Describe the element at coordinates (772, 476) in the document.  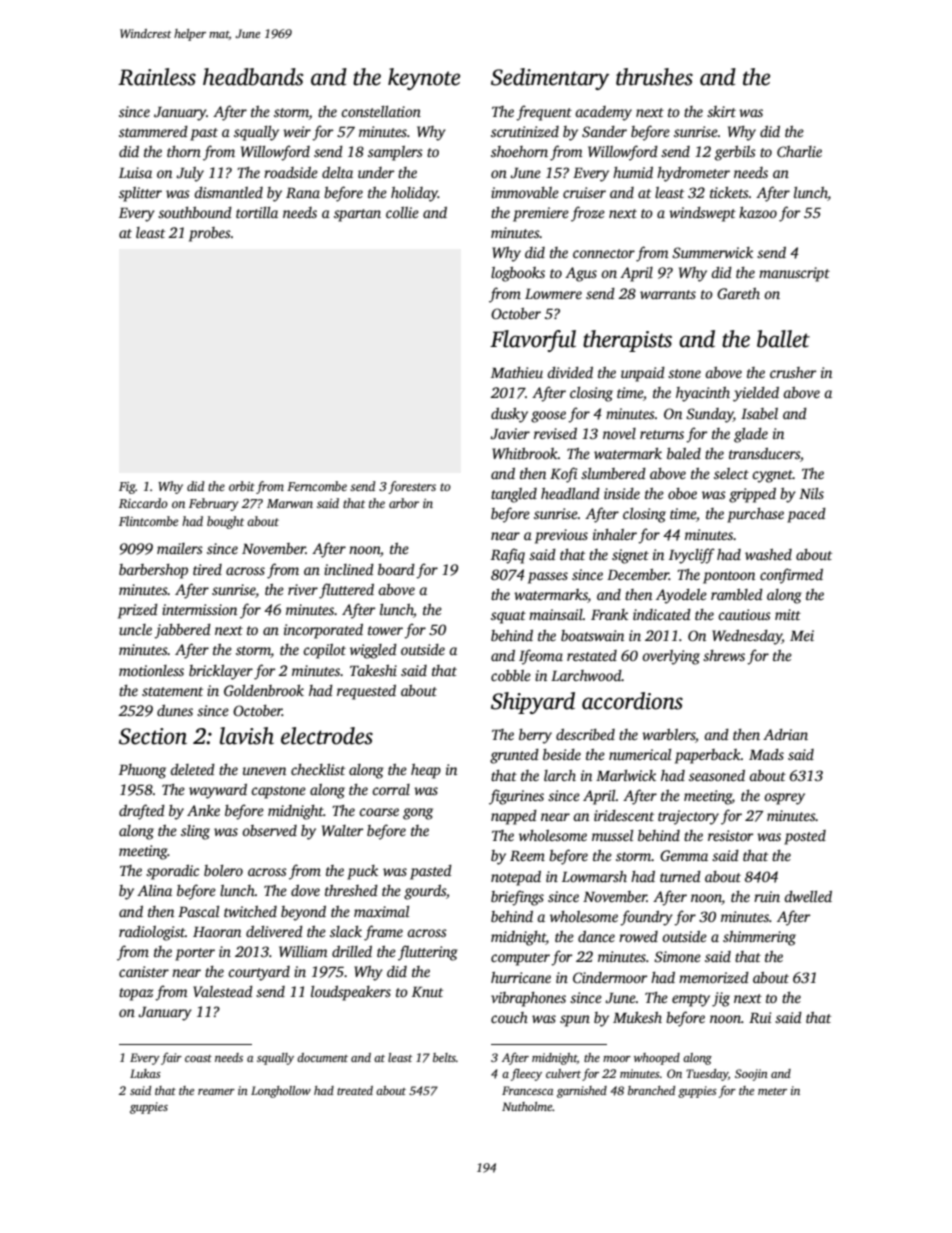
I see `cygnet` at that location.
